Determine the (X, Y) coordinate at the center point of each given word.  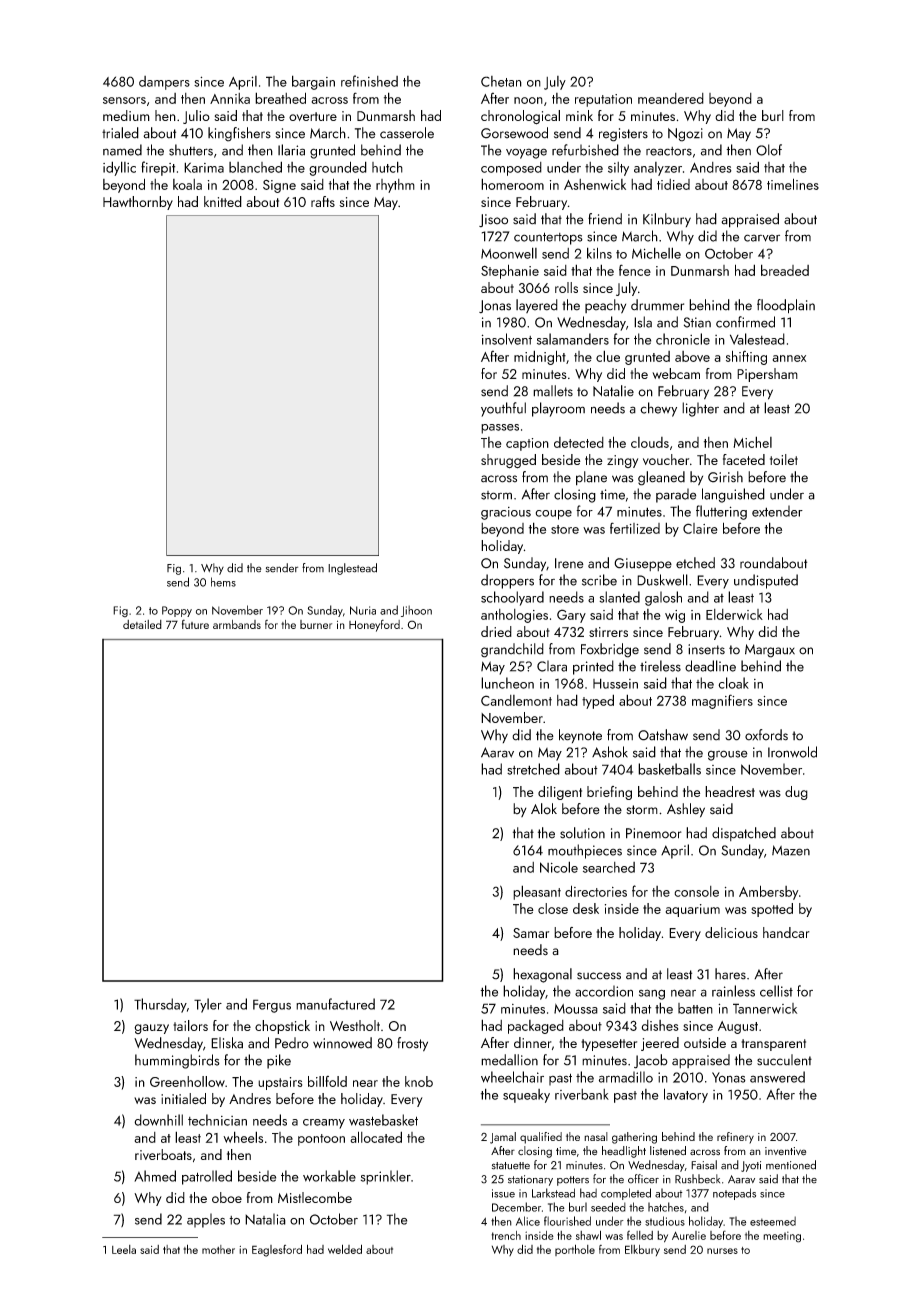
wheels (243, 1137)
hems (223, 582)
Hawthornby (138, 203)
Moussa (576, 1008)
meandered (671, 98)
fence (635, 270)
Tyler (208, 1005)
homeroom (512, 184)
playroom (558, 409)
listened (668, 1151)
